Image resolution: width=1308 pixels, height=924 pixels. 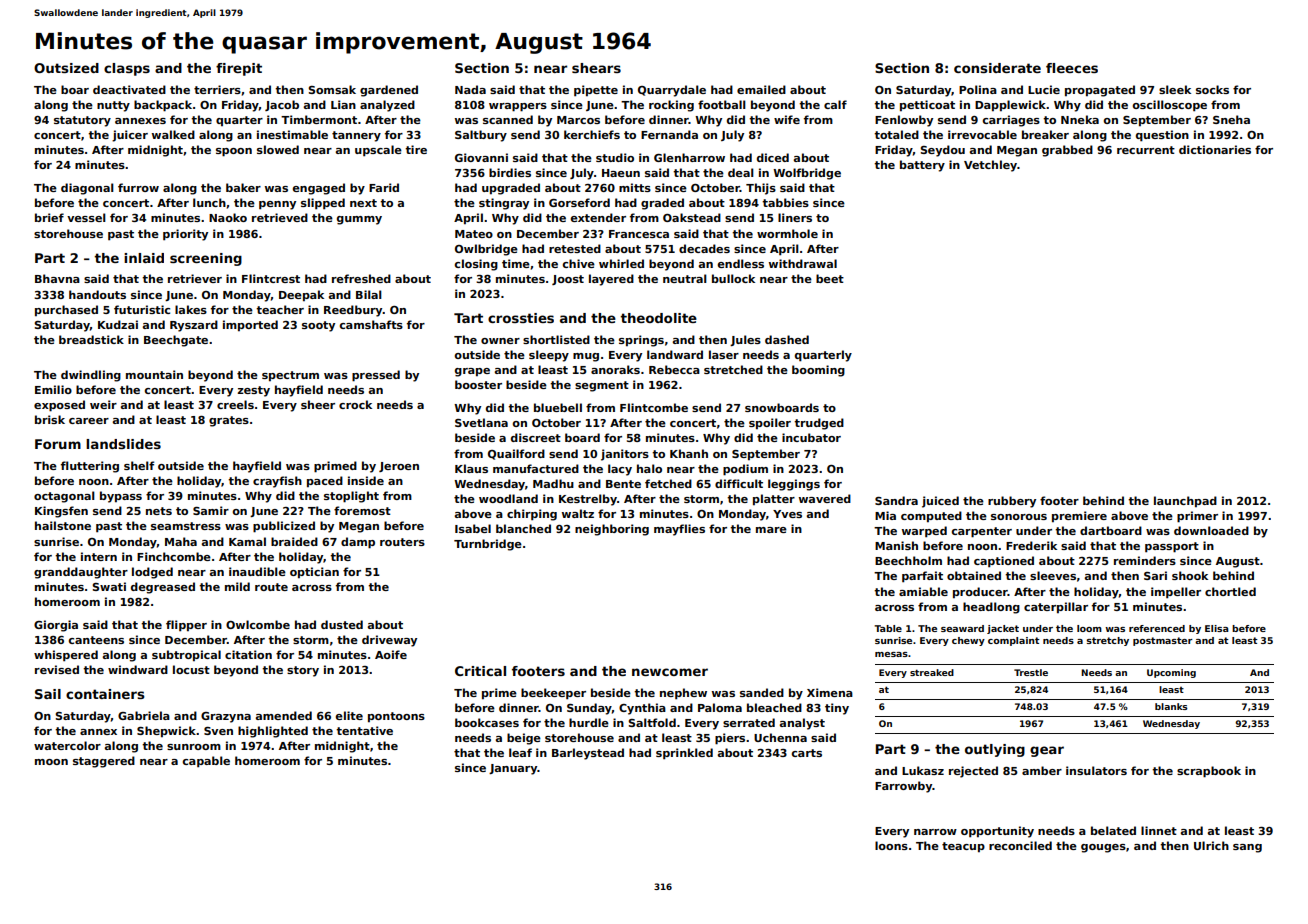 What do you see at coordinates (500, 341) in the screenshot?
I see `owner` at bounding box center [500, 341].
